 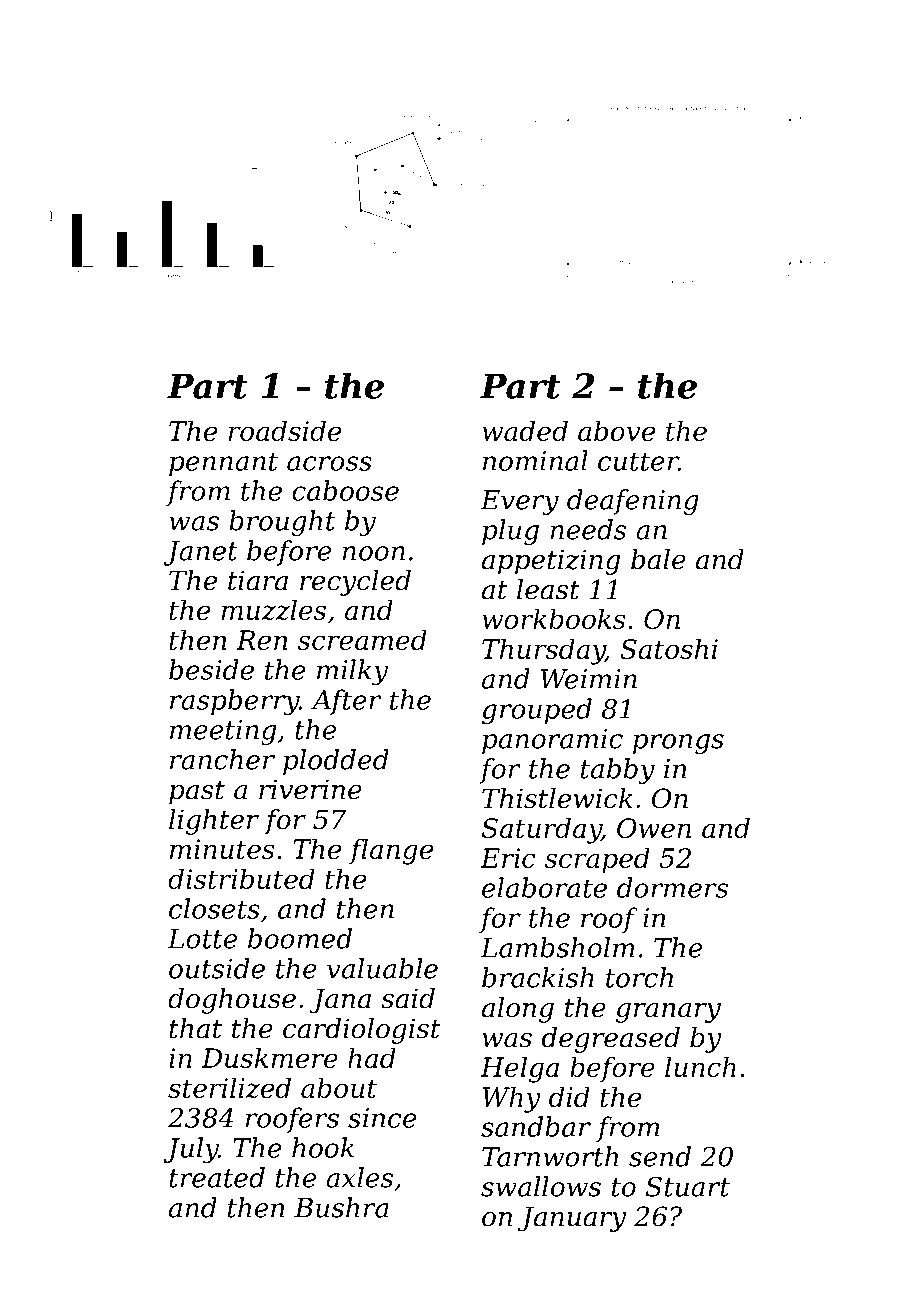 I want to click on about, so click(x=339, y=1087).
